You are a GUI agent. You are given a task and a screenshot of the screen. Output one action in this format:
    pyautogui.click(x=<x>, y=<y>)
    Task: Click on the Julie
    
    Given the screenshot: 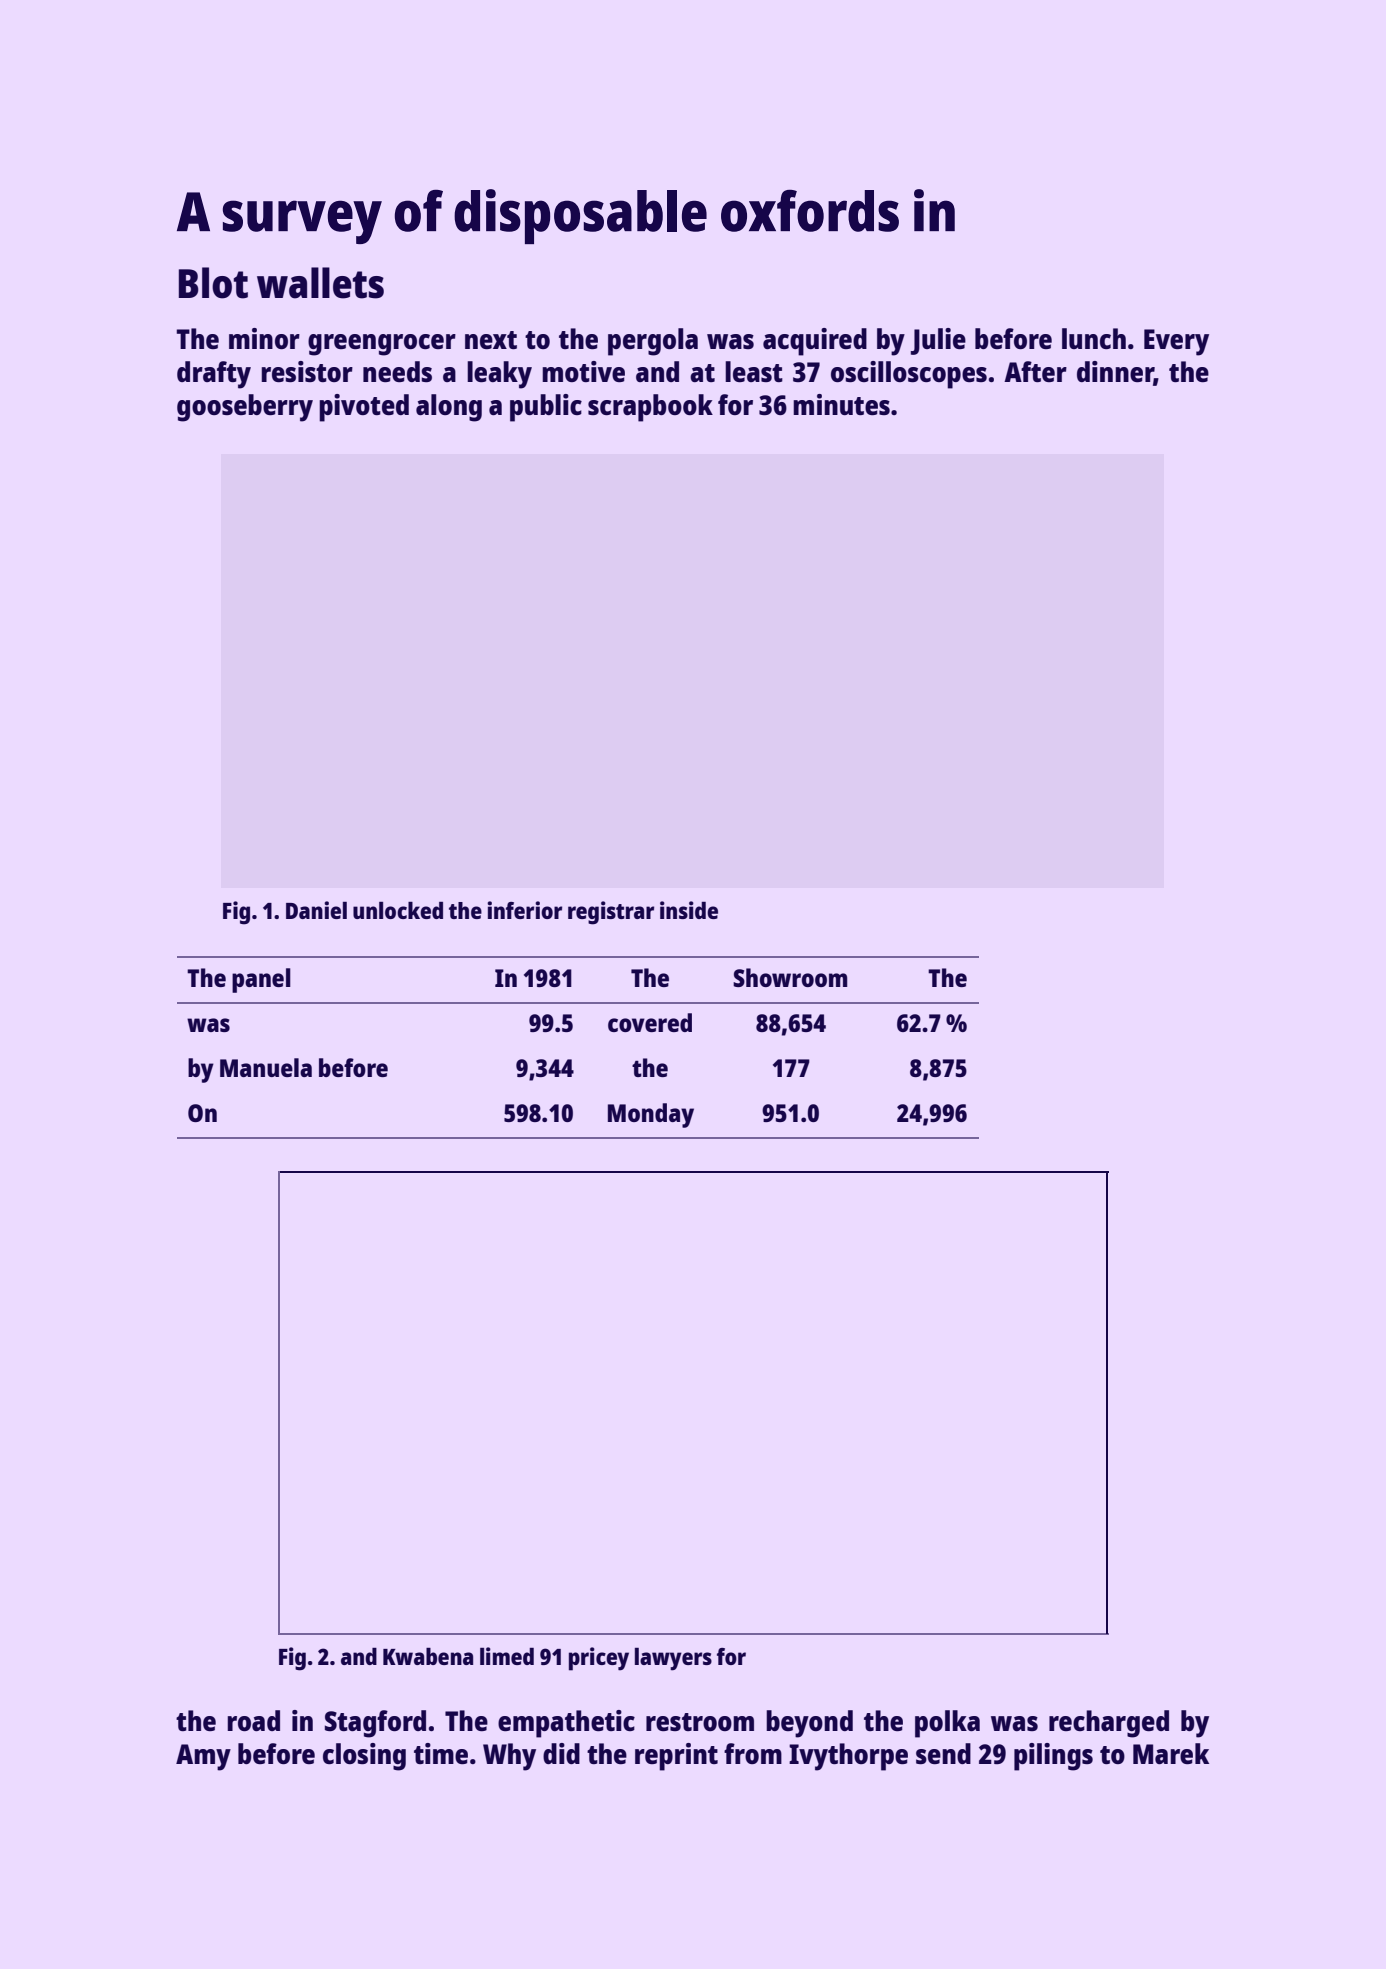 What is the action you would take?
    pyautogui.click(x=938, y=341)
